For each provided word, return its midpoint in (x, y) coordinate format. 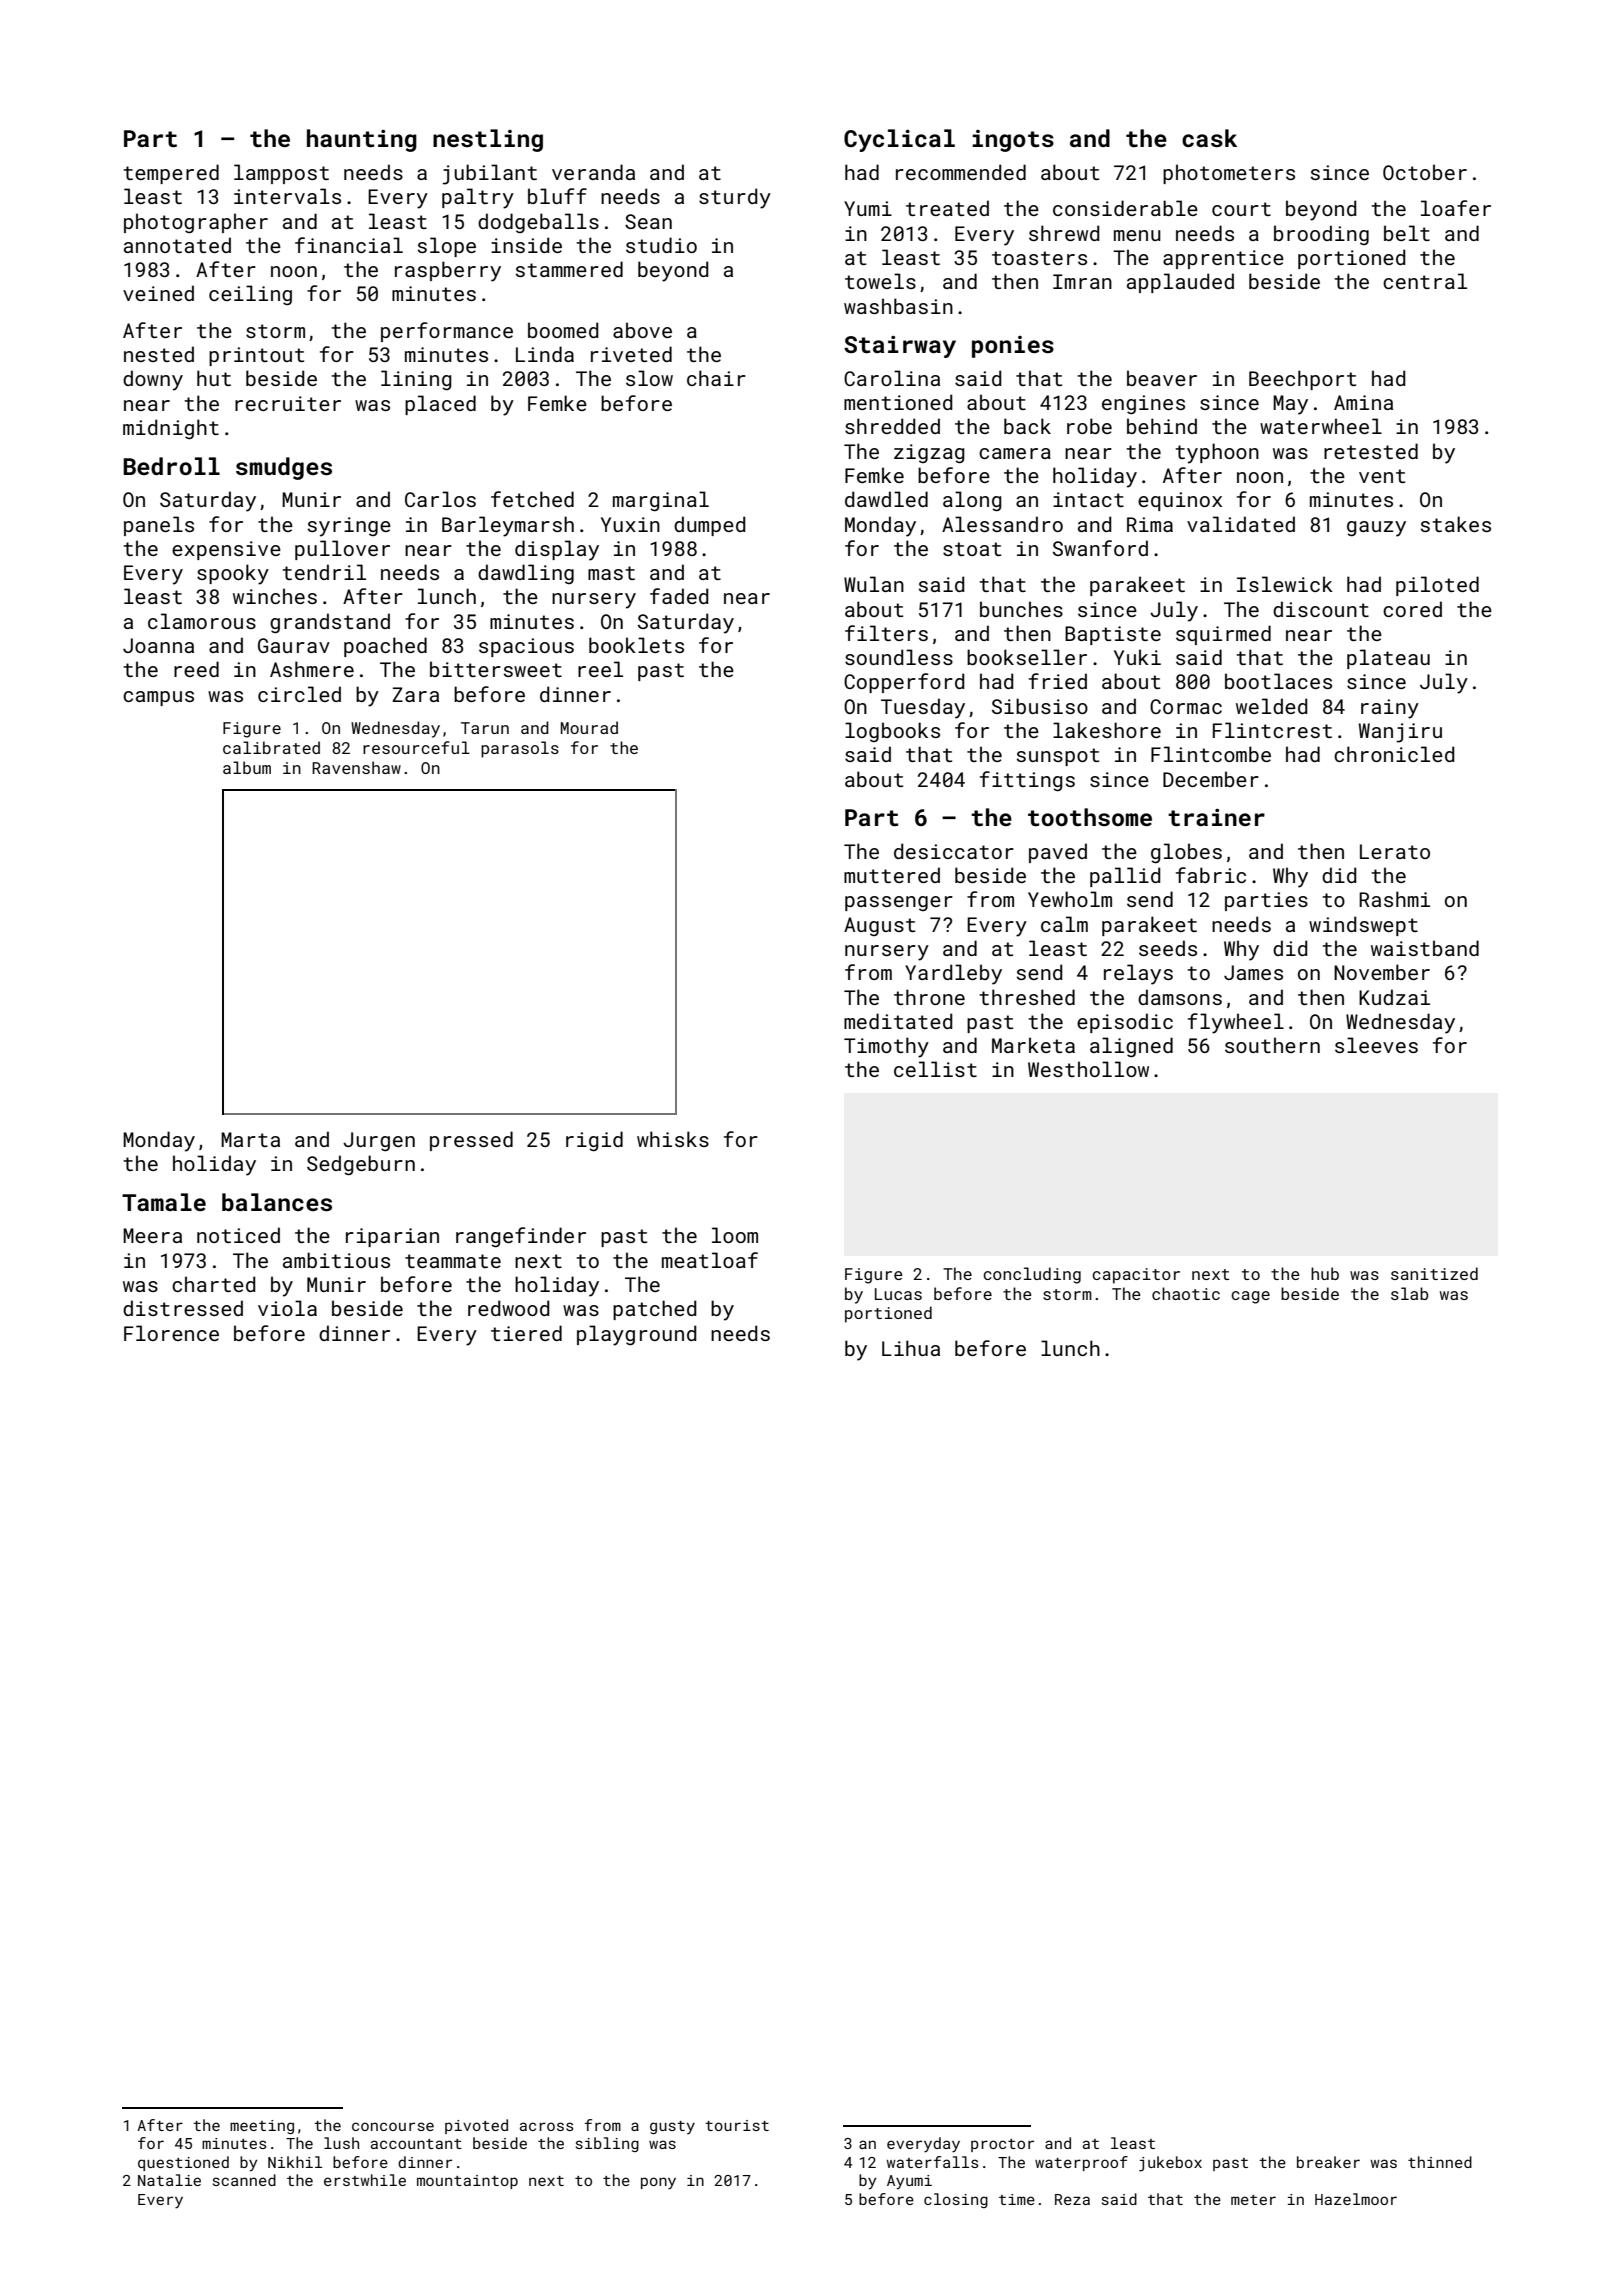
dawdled (886, 499)
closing (956, 2200)
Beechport (1302, 380)
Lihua (911, 1348)
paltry (478, 198)
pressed (471, 1141)
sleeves (1376, 1045)
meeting (262, 2127)
